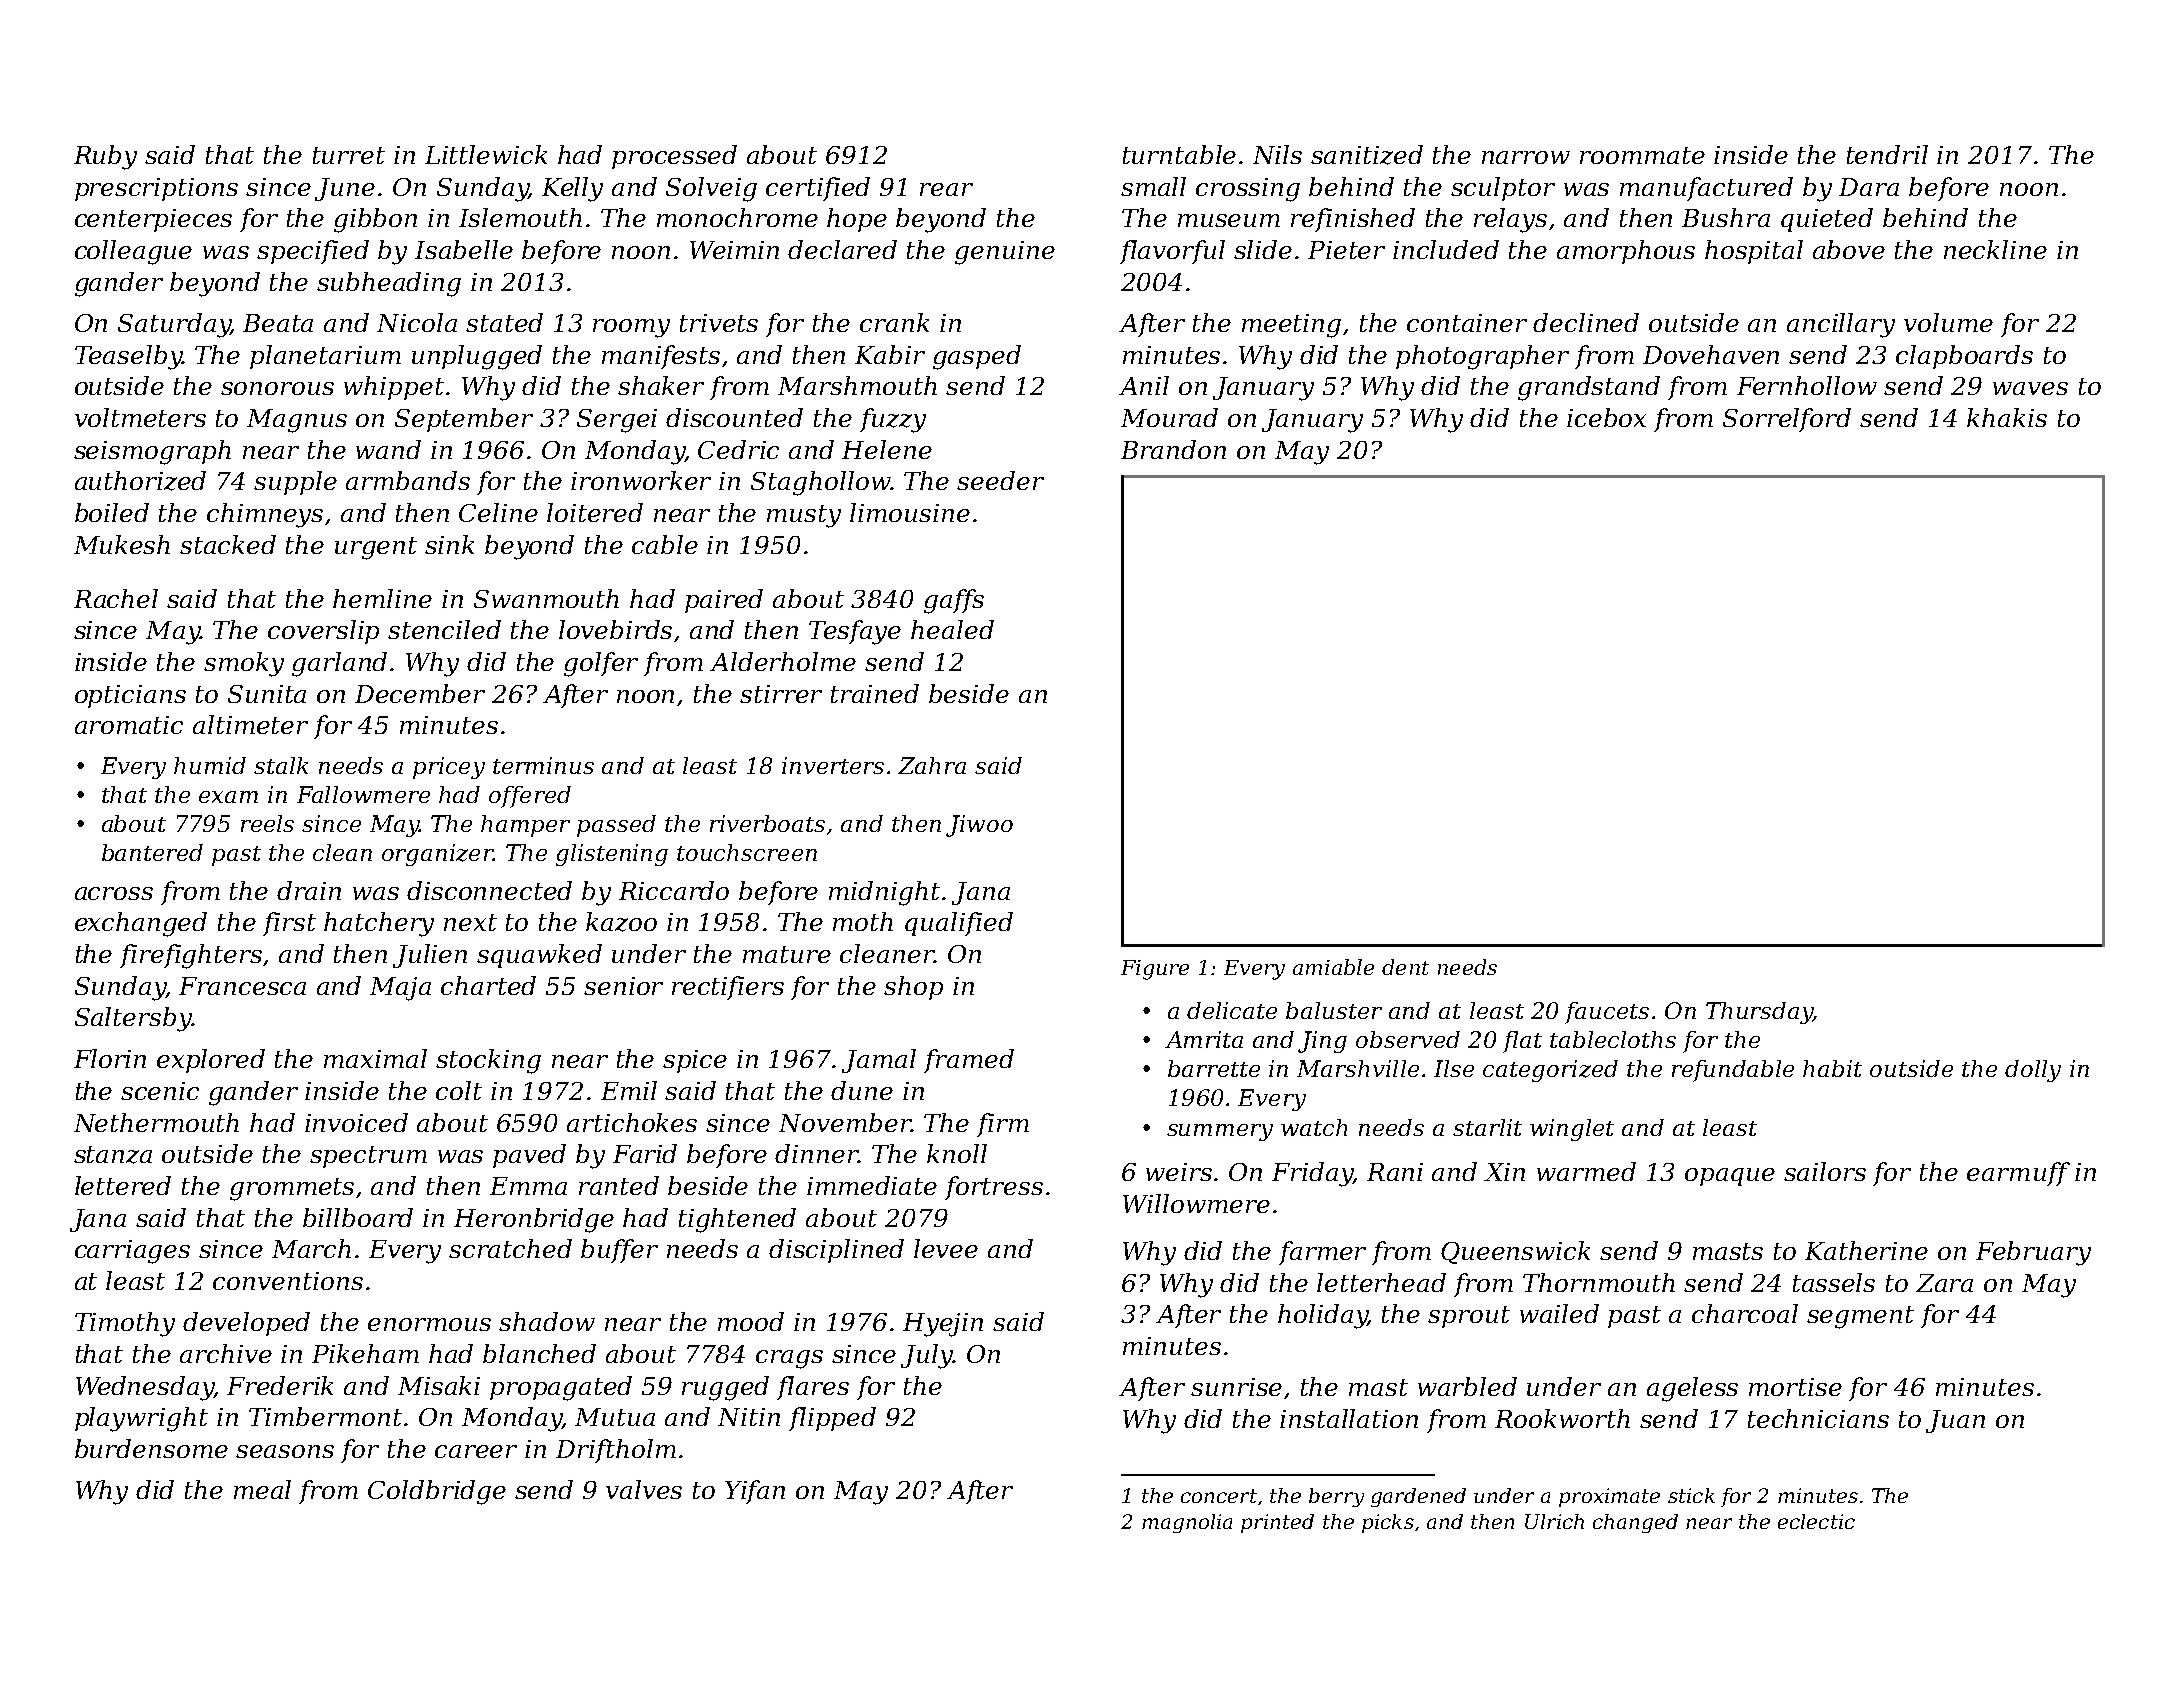  Describe the element at coordinates (616, 1451) in the document. I see `Driftholm` at that location.
